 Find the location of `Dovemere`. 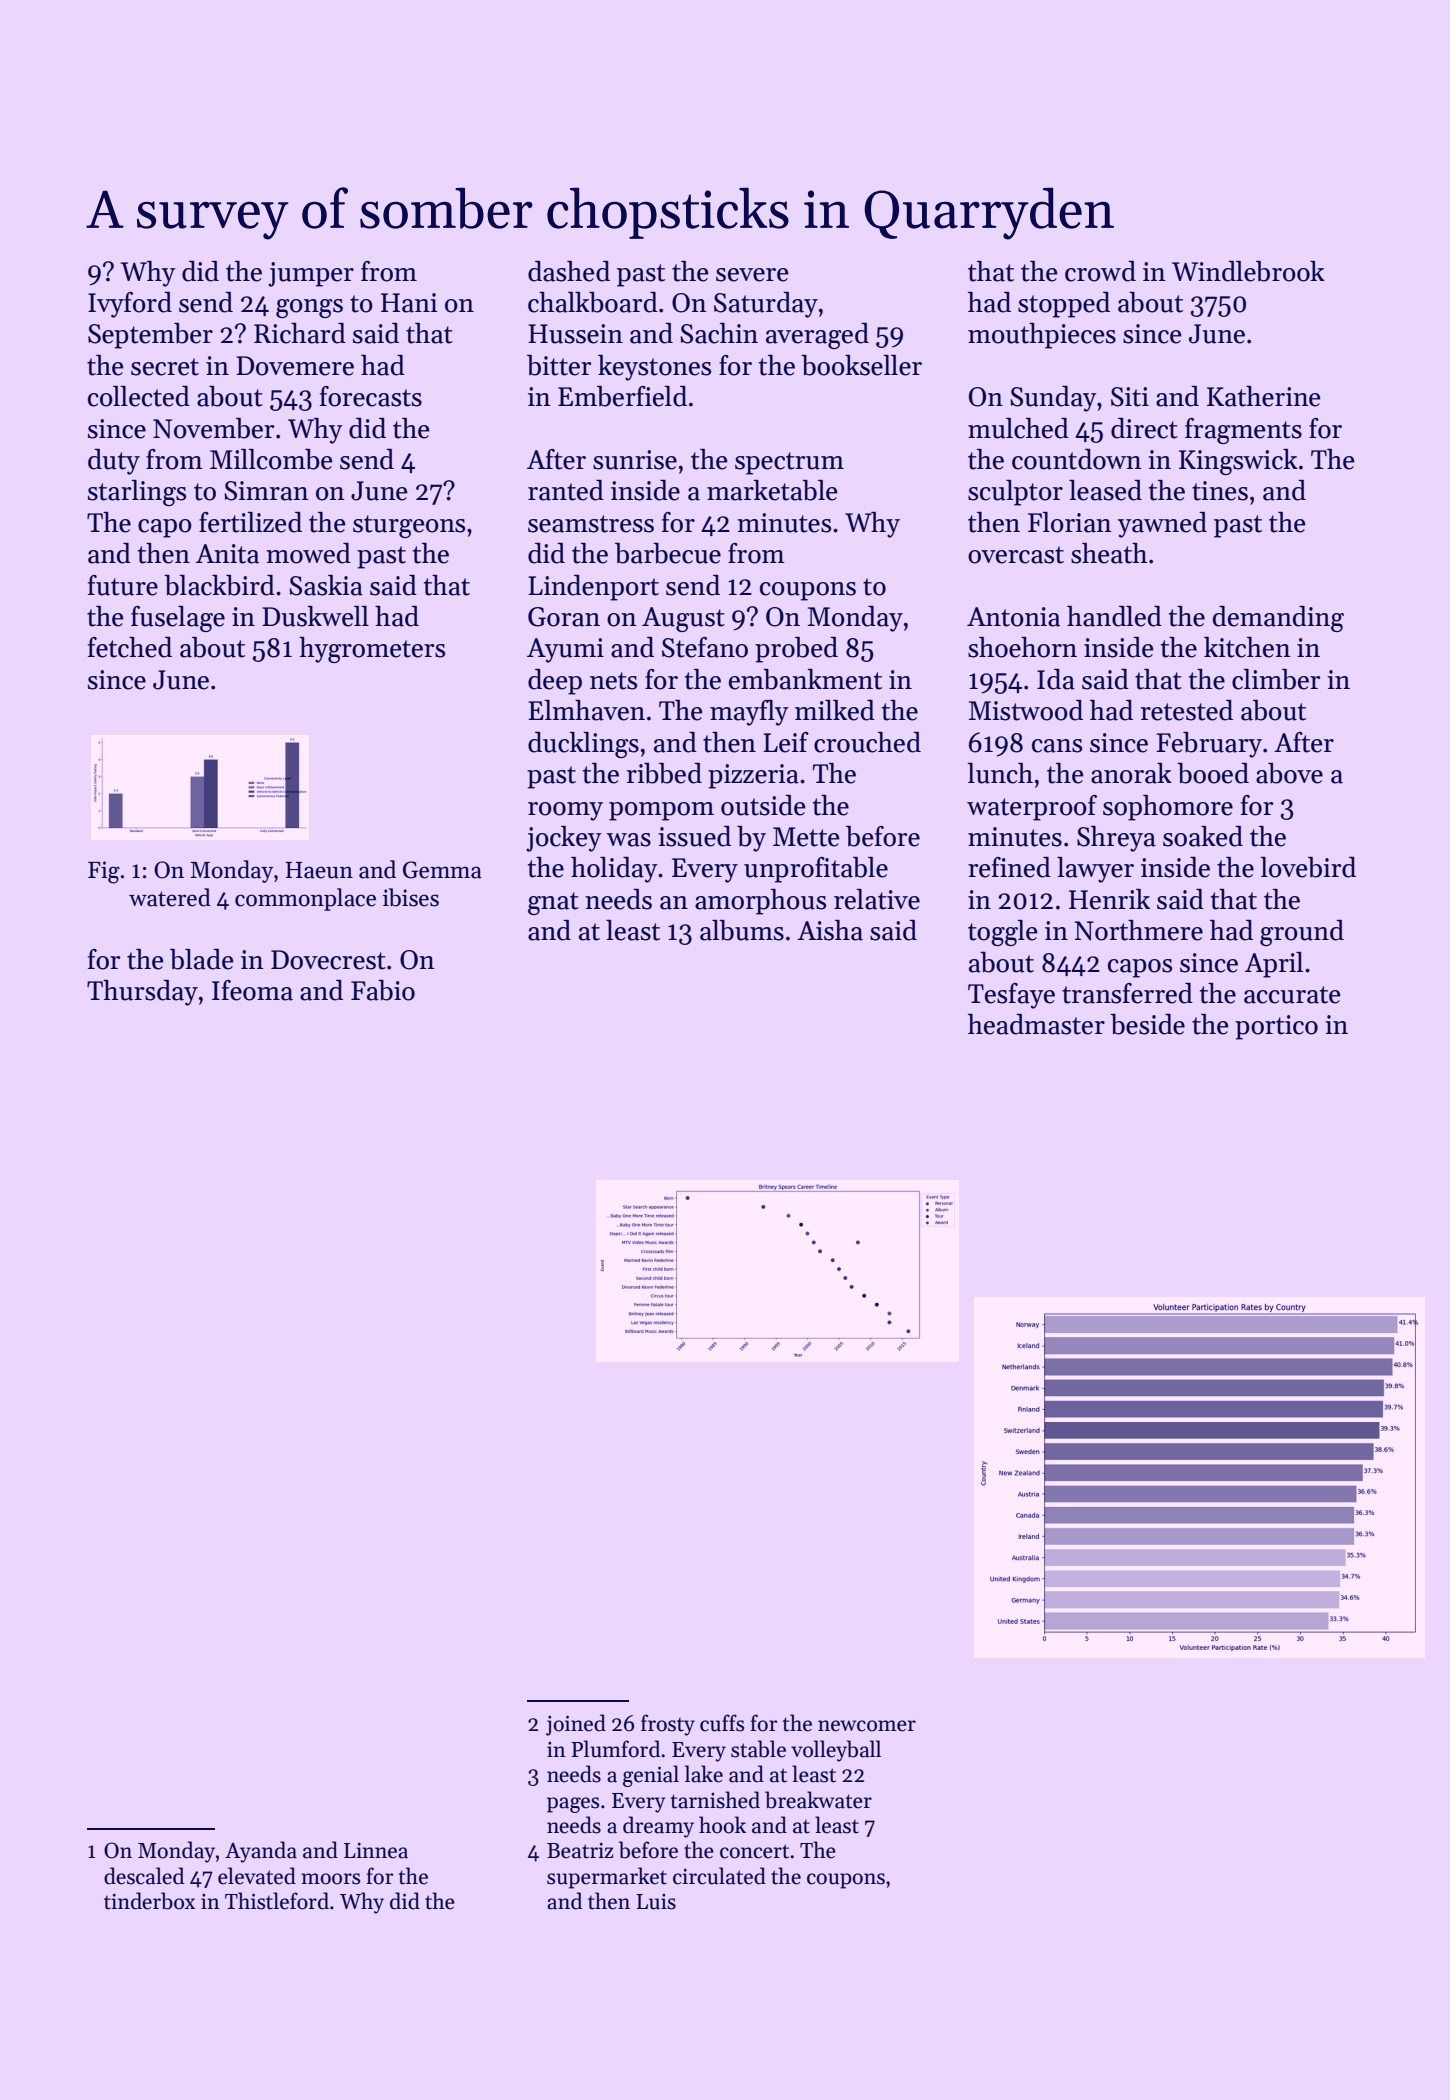

Dovemere is located at coordinates (295, 366).
